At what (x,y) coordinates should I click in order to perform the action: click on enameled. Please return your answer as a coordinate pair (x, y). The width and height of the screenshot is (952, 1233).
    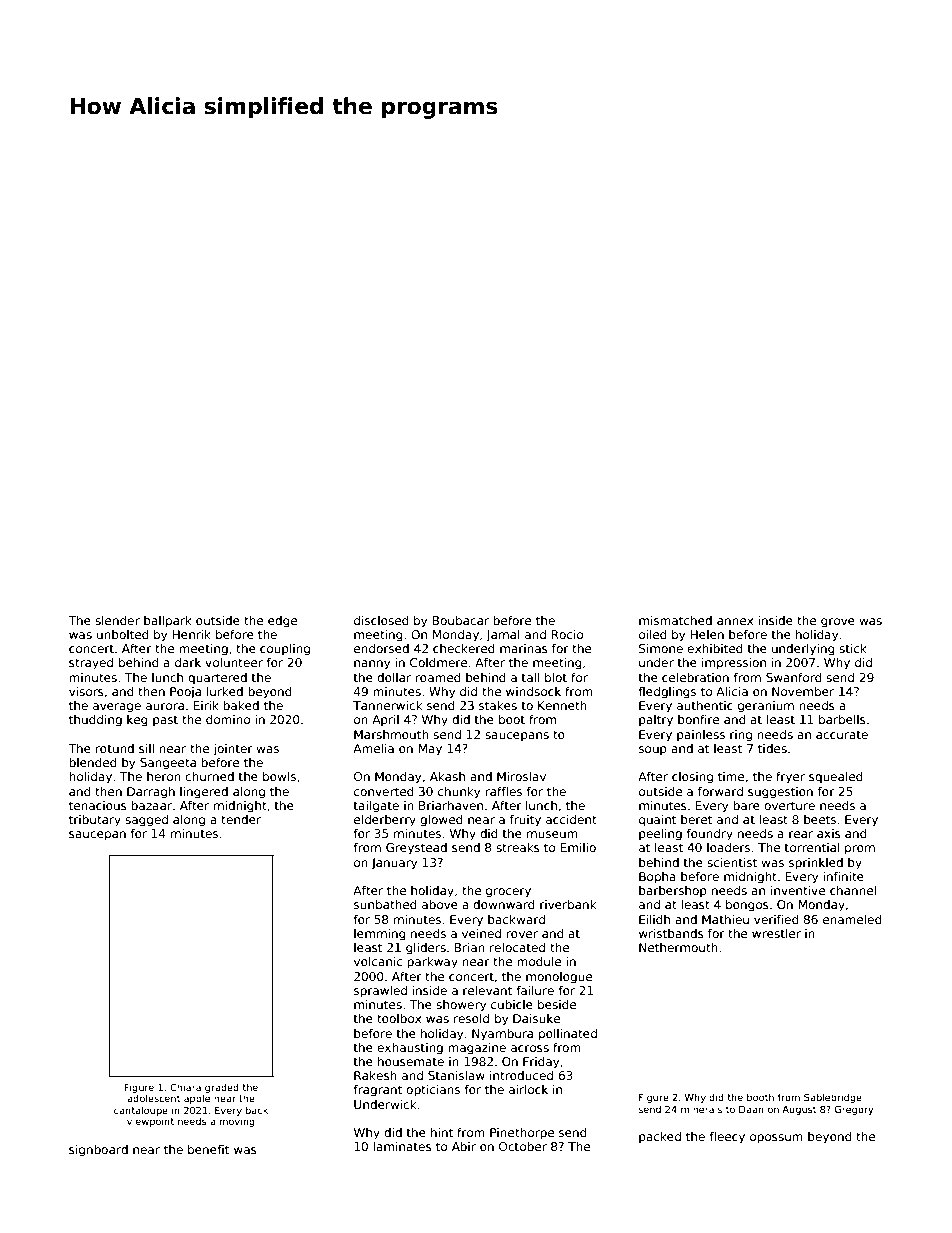
    Looking at the image, I should click on (852, 919).
